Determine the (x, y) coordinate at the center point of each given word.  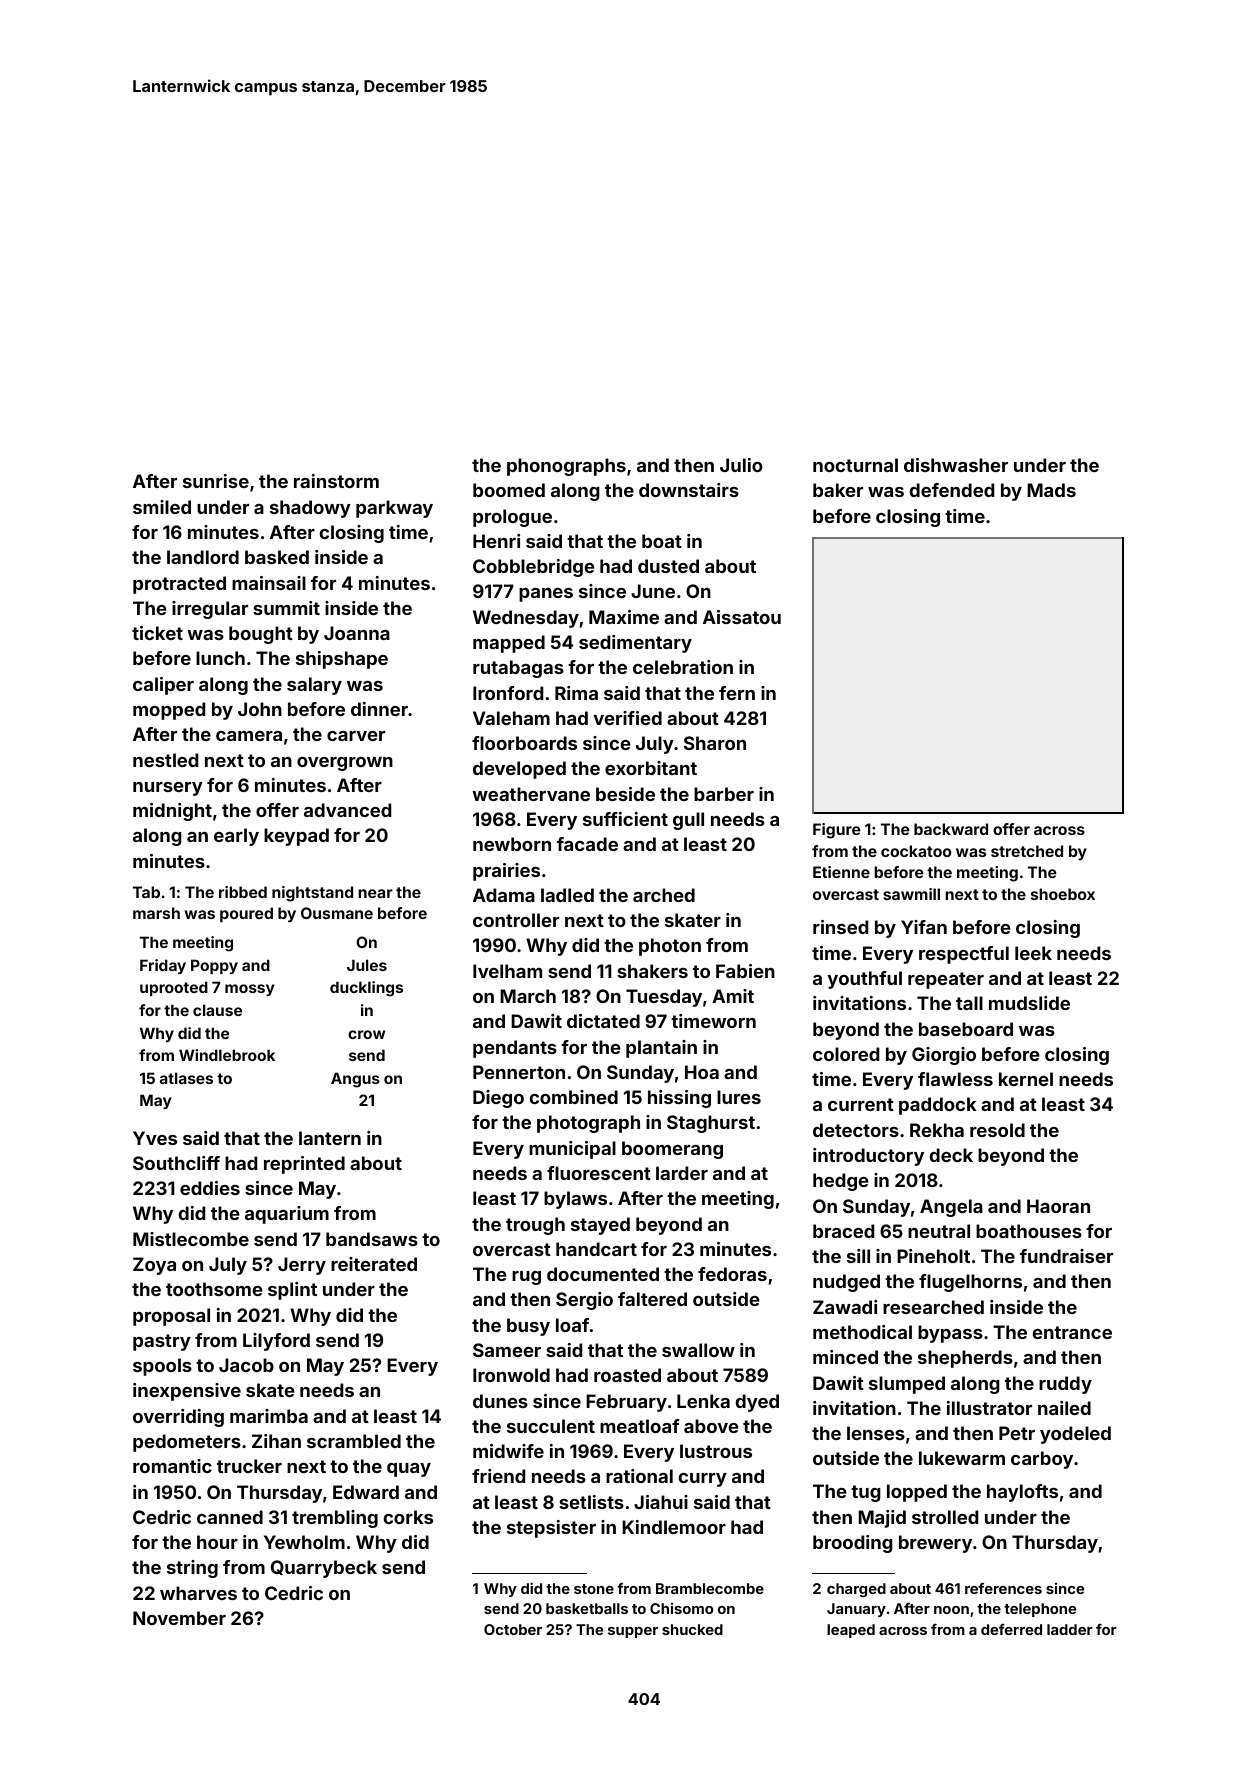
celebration (683, 667)
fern (737, 693)
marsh (156, 913)
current (861, 1104)
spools (162, 1367)
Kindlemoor (674, 1527)
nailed (1064, 1408)
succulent (551, 1426)
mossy (249, 990)
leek (1033, 953)
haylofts (1022, 1493)
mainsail (269, 583)
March (528, 996)
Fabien (745, 971)
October (513, 1629)
